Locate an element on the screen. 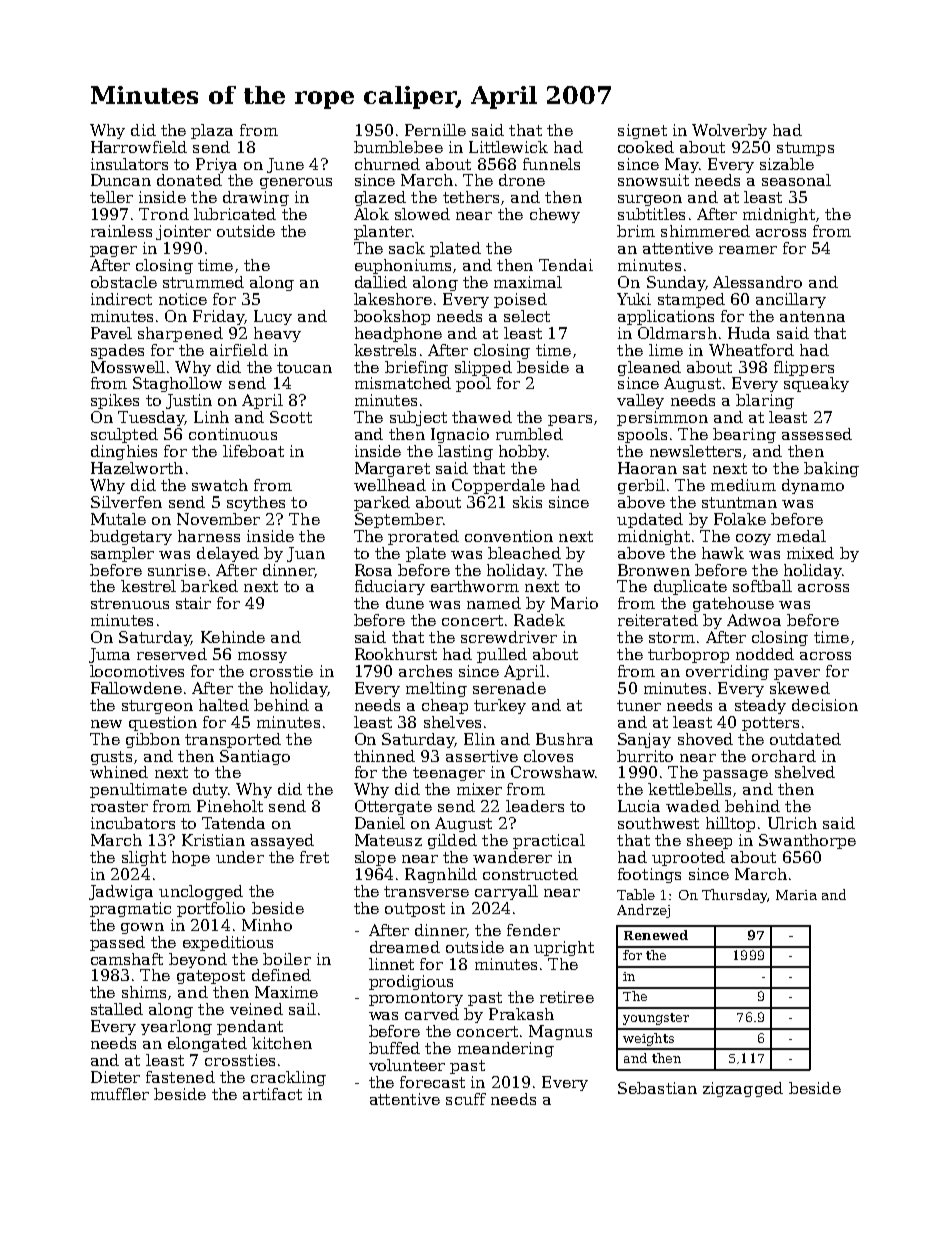 This screenshot has width=952, height=1233. select is located at coordinates (527, 316).
